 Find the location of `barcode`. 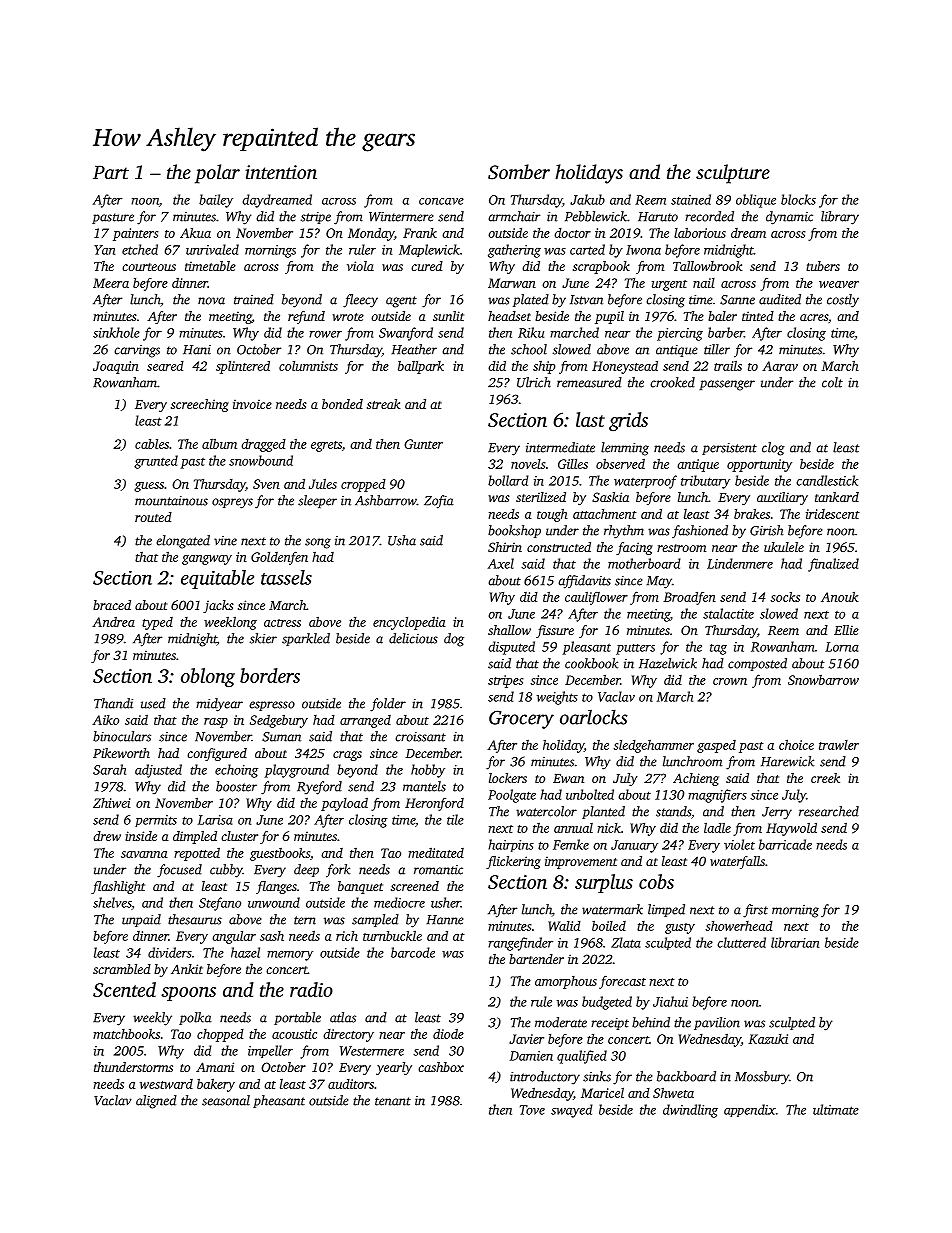

barcode is located at coordinates (413, 952).
